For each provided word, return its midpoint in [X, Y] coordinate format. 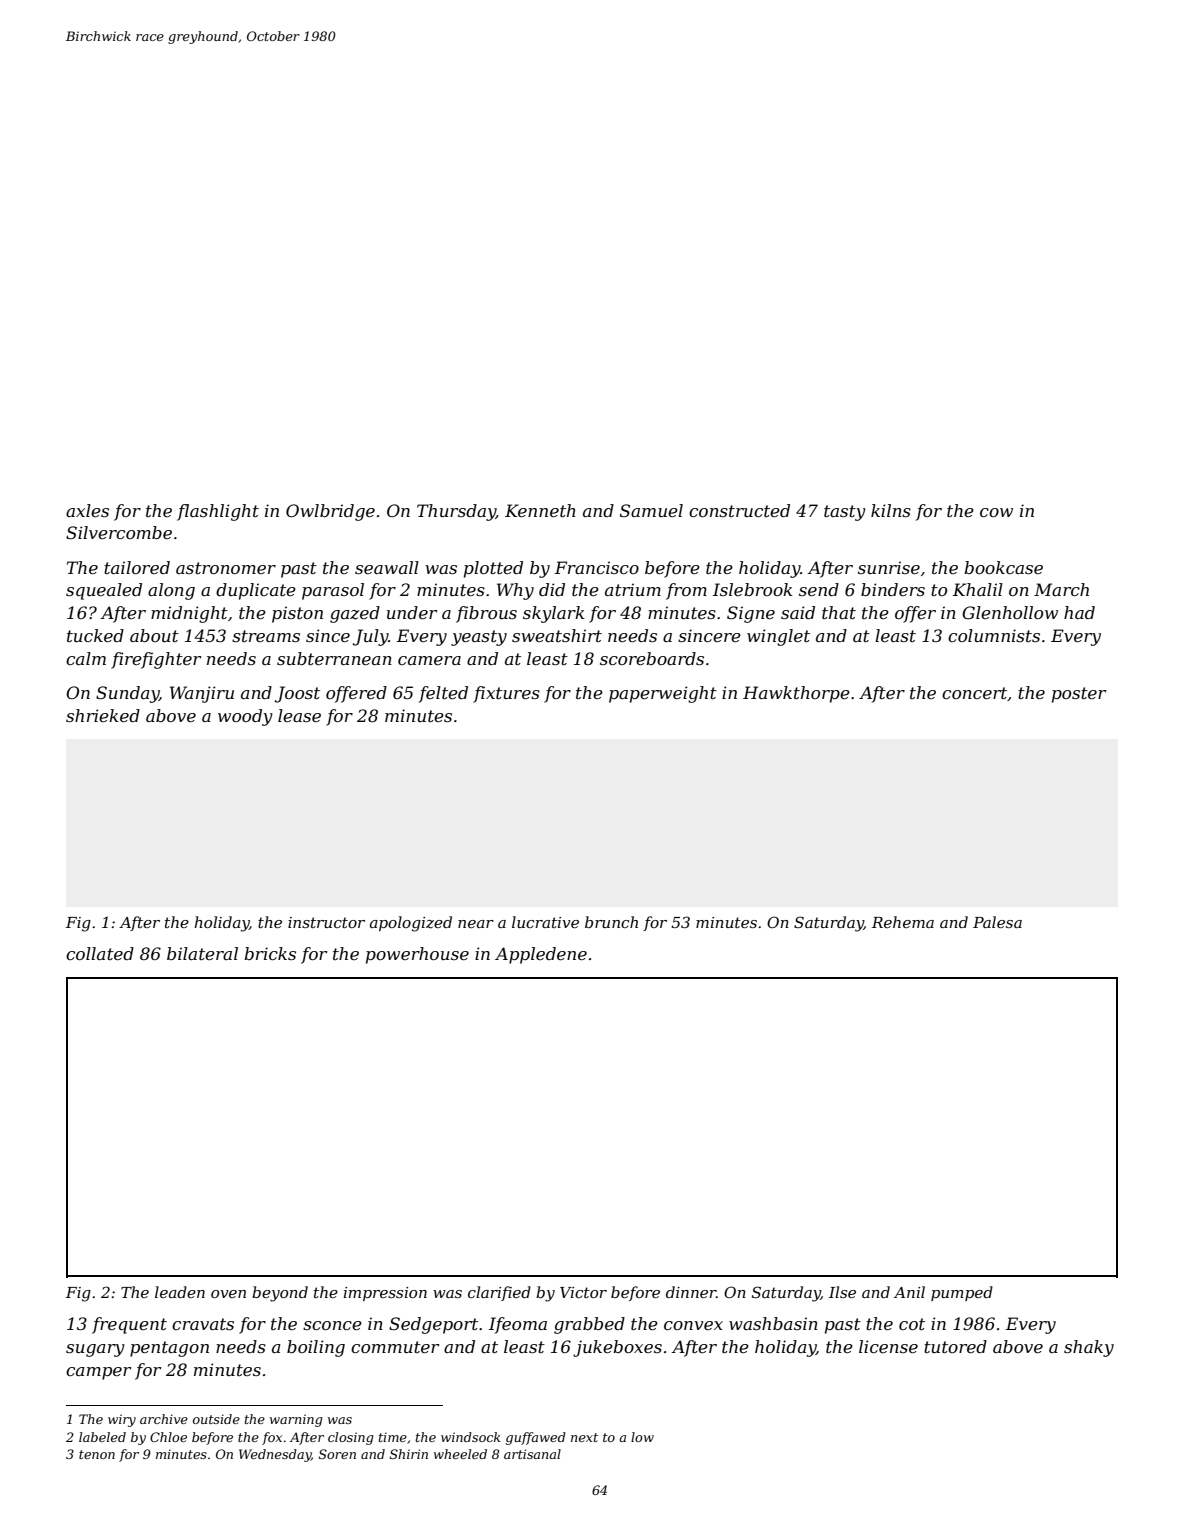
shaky [1089, 1348]
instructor [326, 922]
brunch [611, 922]
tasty [845, 513]
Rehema [903, 922]
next [584, 1437]
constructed [739, 510]
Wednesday [275, 1455]
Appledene [541, 955]
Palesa [997, 922]
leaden [180, 1292]
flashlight [218, 512]
